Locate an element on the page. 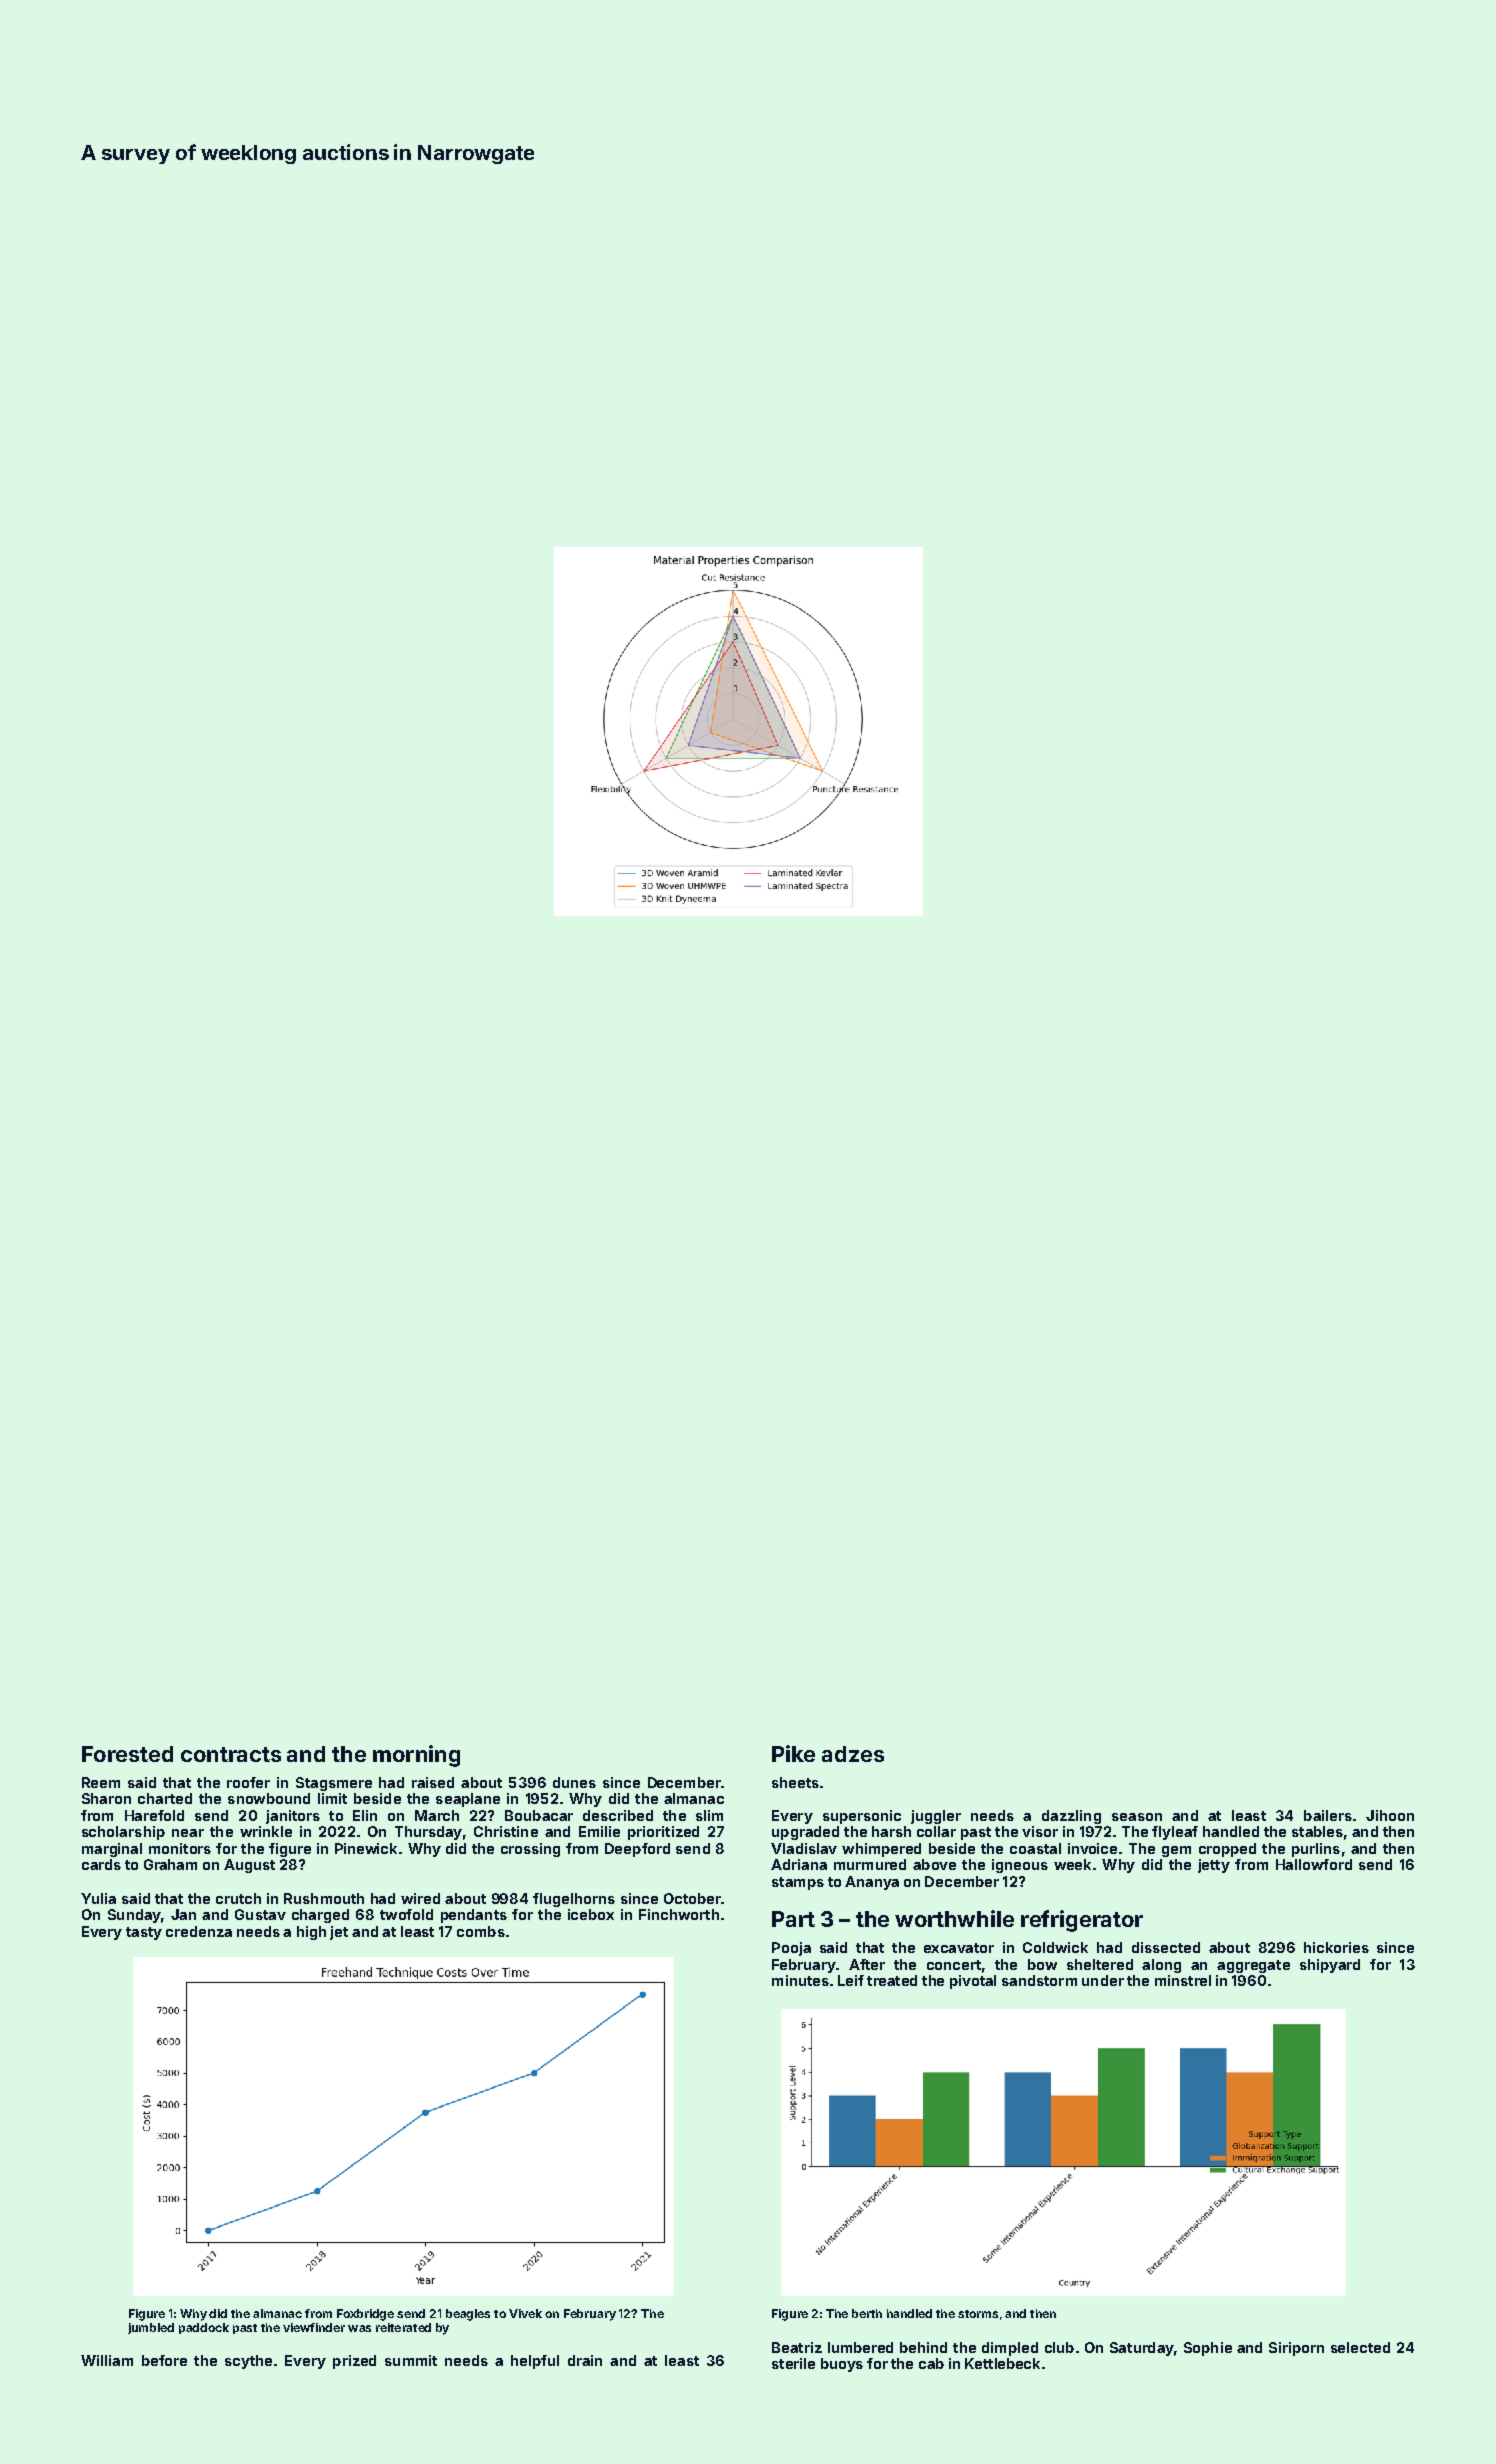 This page has width=1496, height=2464. Leif is located at coordinates (851, 1980).
